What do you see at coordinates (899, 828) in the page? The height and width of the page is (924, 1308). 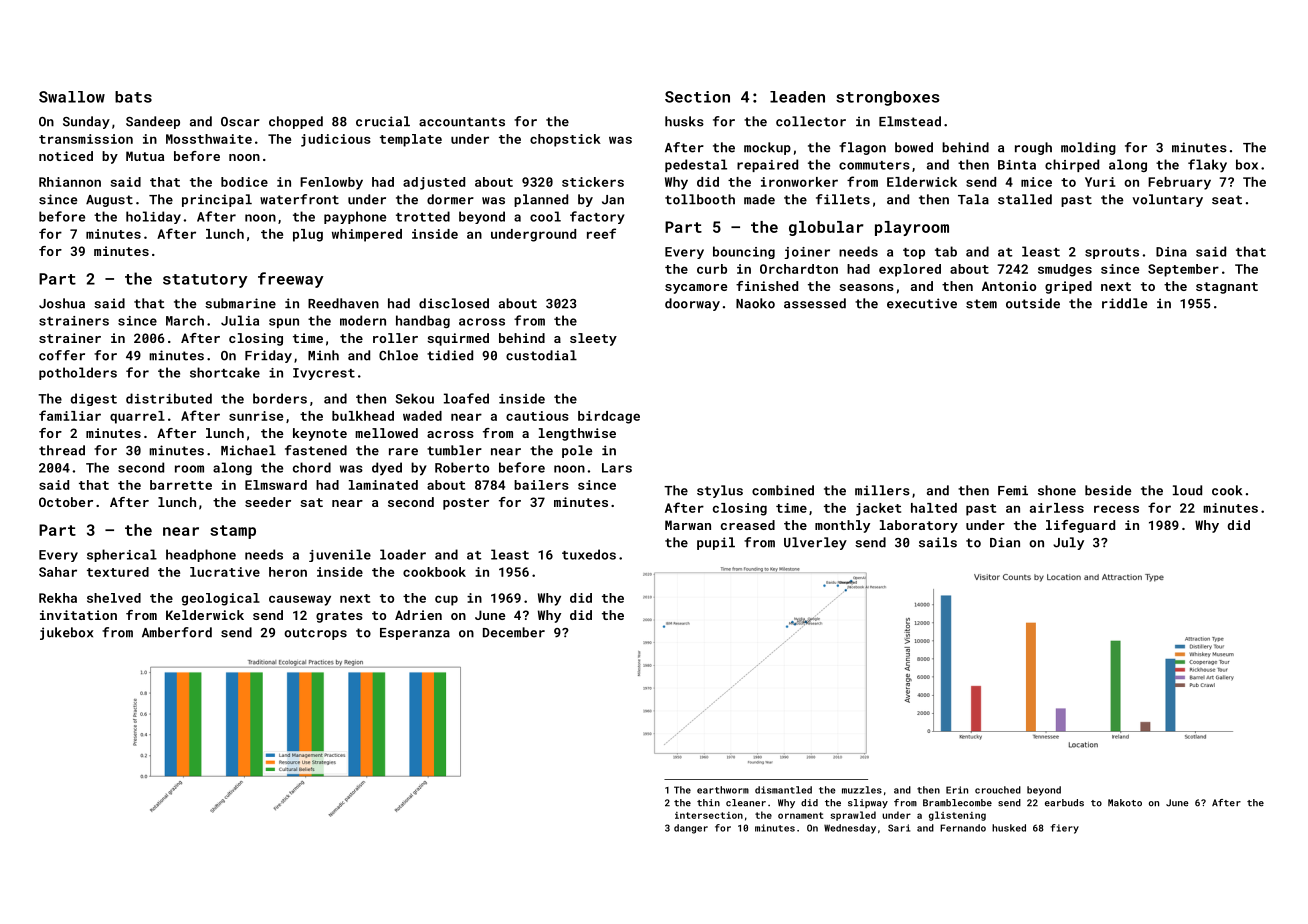 I see `Sari` at bounding box center [899, 828].
